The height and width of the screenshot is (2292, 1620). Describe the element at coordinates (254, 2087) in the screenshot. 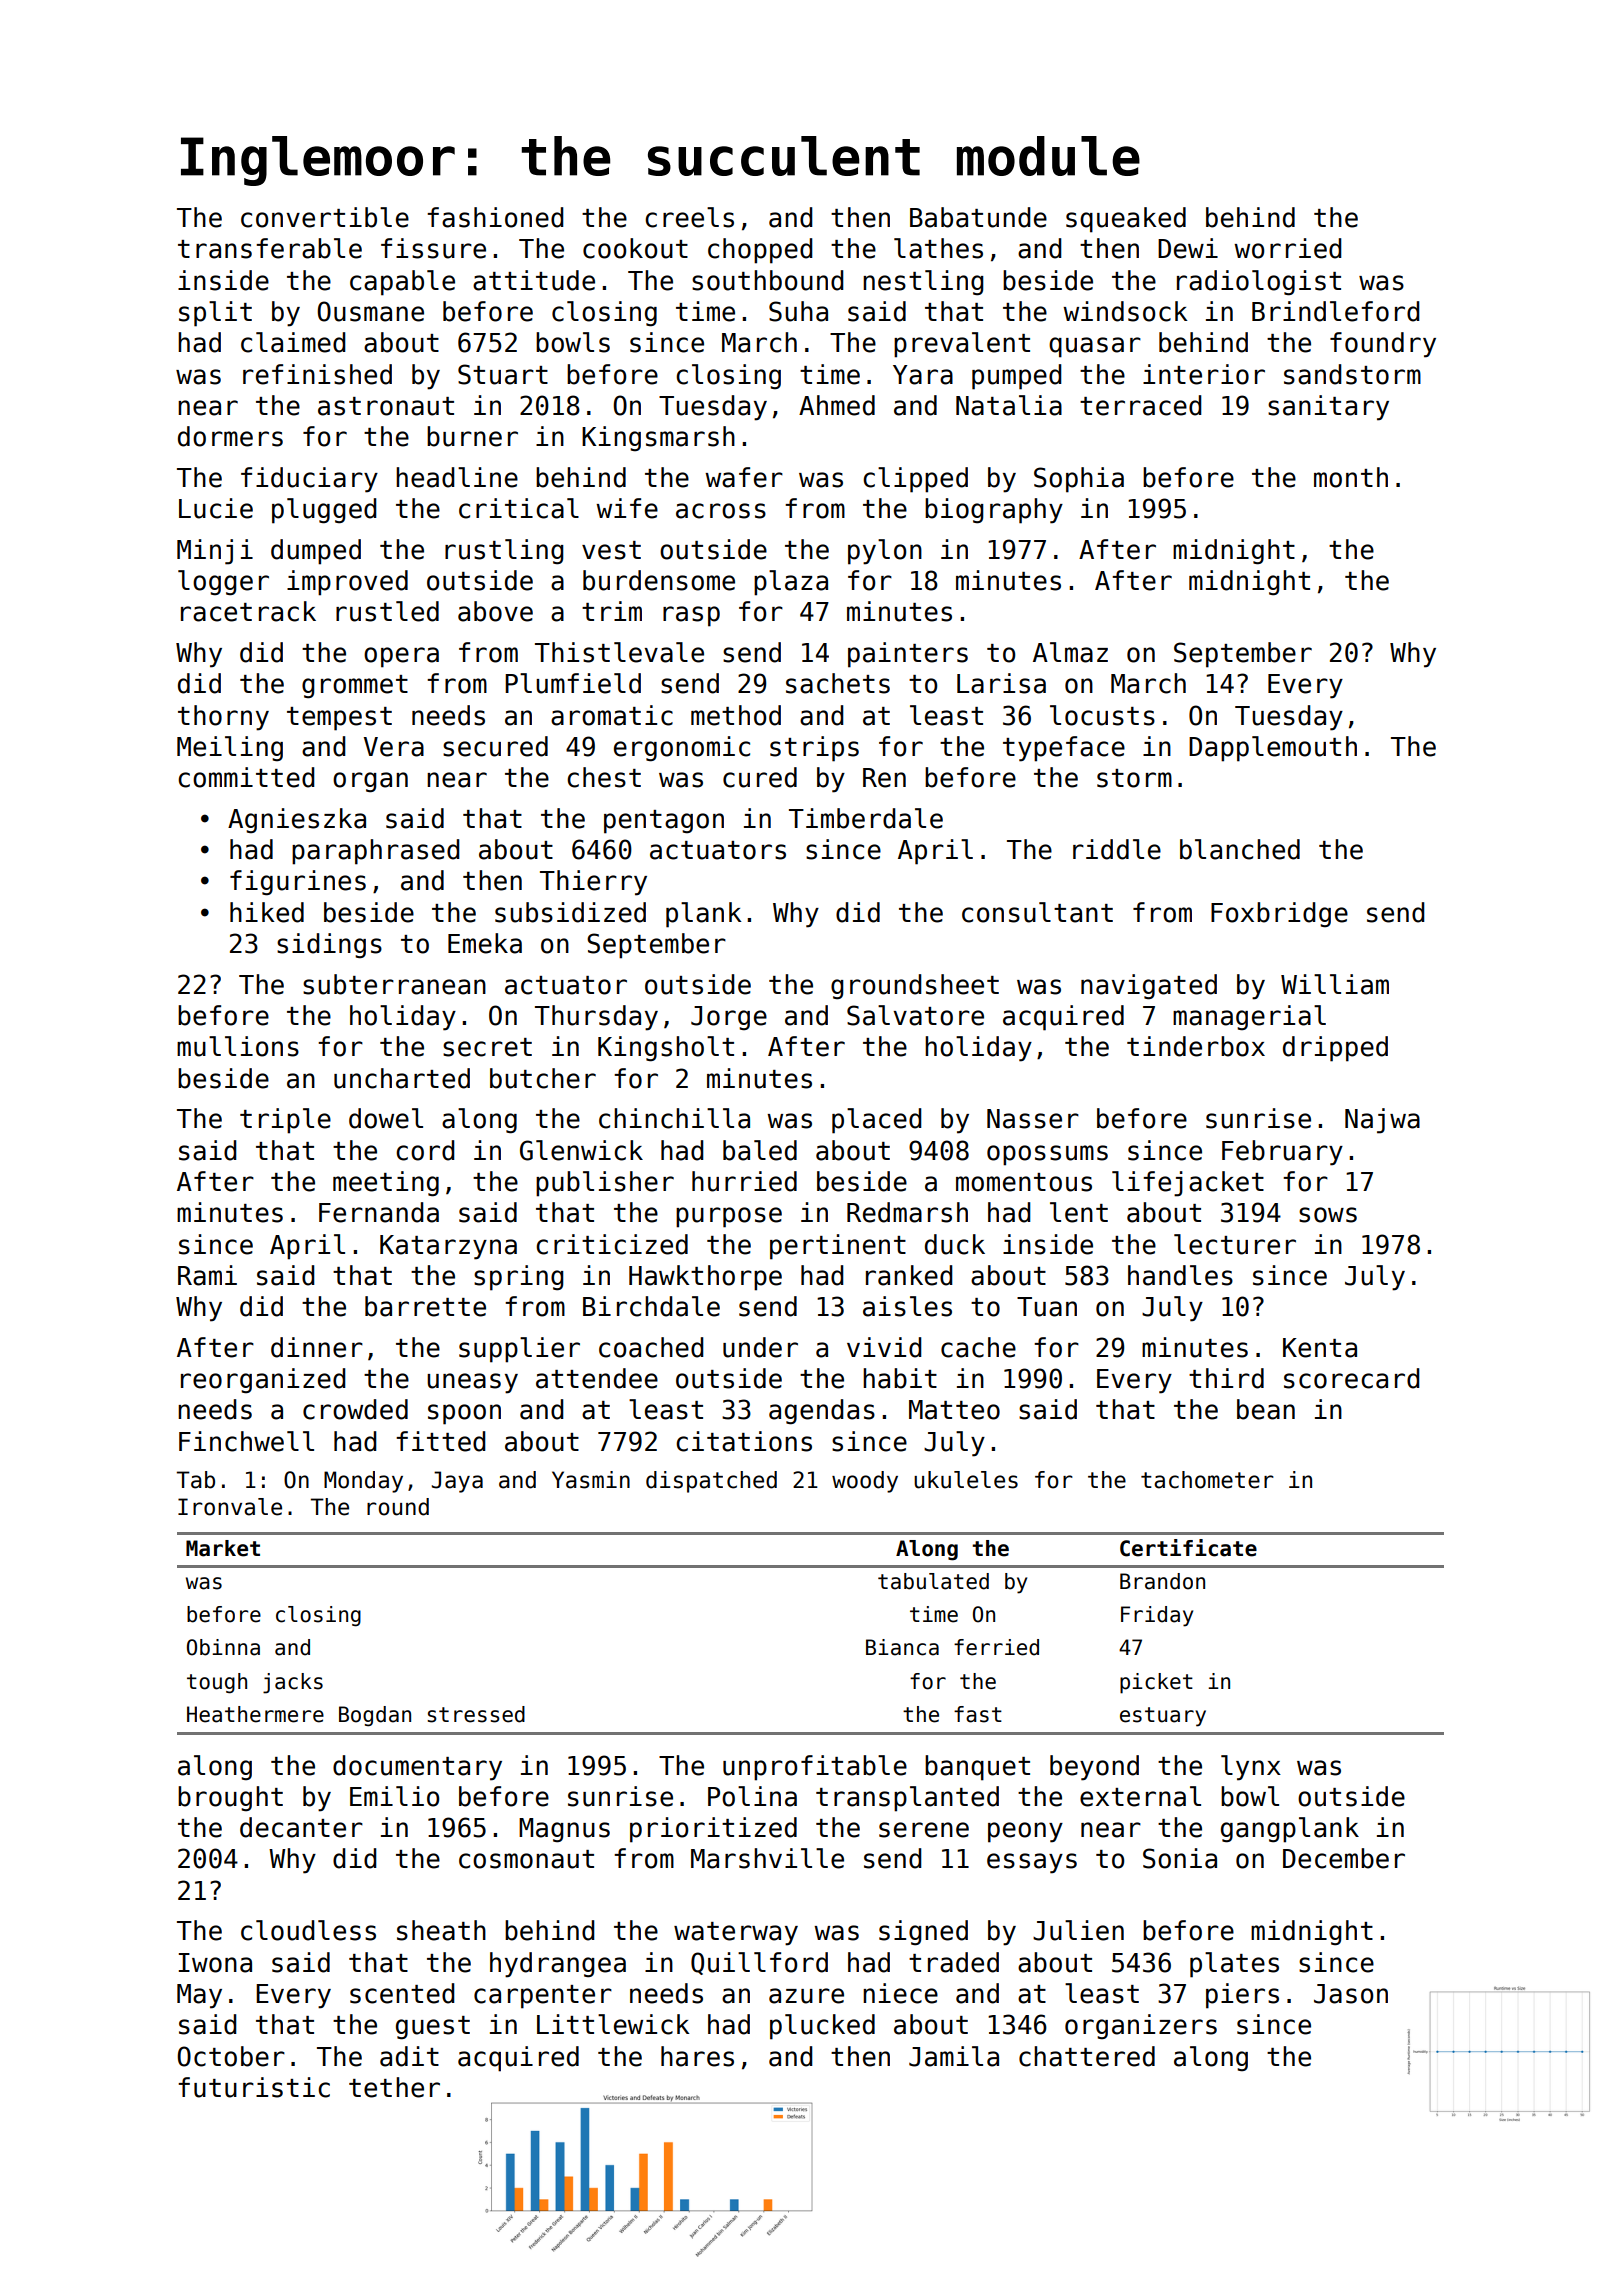

I see `futuristic` at that location.
